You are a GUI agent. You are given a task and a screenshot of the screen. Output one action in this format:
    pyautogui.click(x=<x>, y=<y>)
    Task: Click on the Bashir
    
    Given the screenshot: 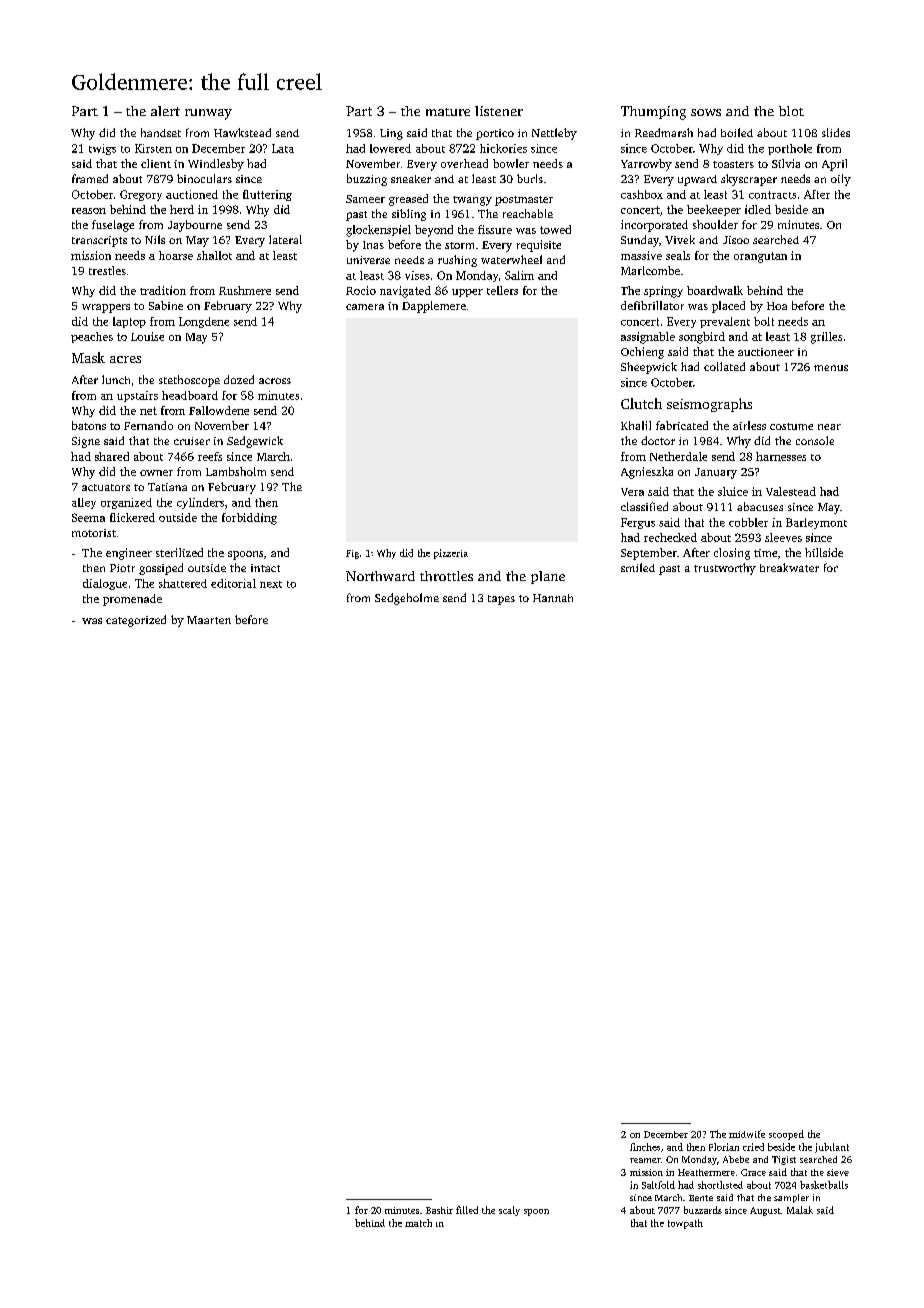 What is the action you would take?
    pyautogui.click(x=439, y=1210)
